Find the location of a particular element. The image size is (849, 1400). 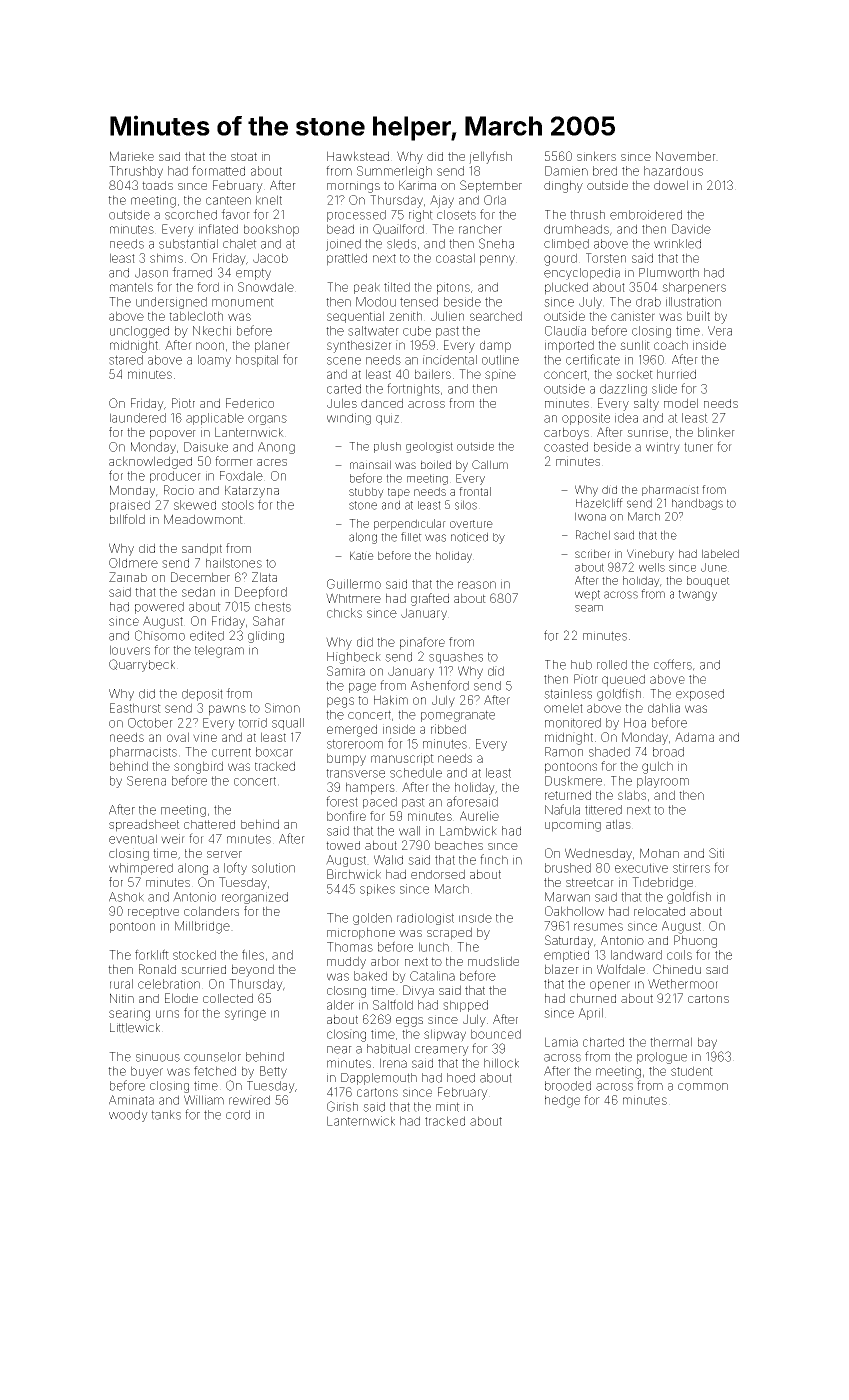

Plumworth is located at coordinates (669, 273).
